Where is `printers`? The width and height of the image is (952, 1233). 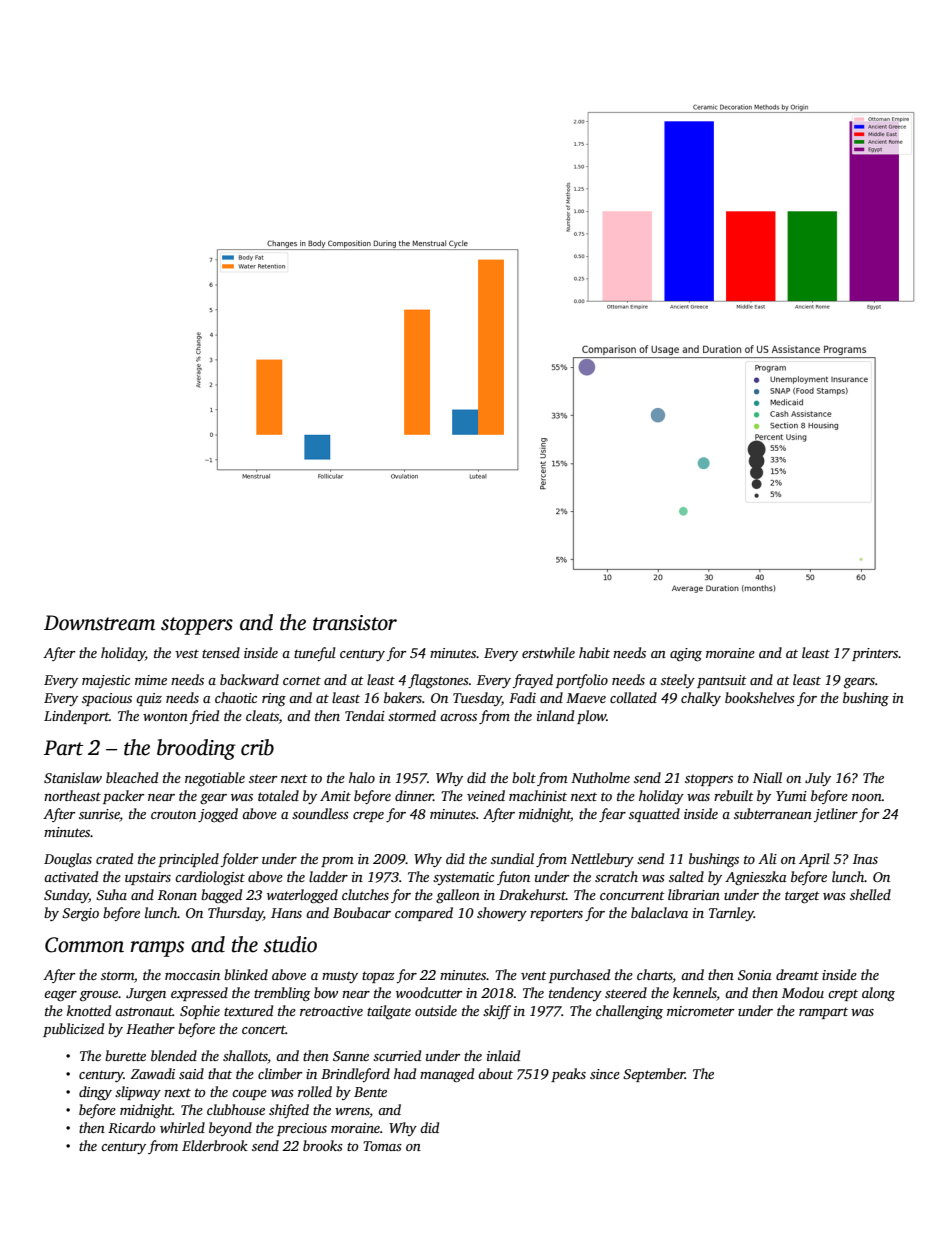
printers is located at coordinates (875, 654).
